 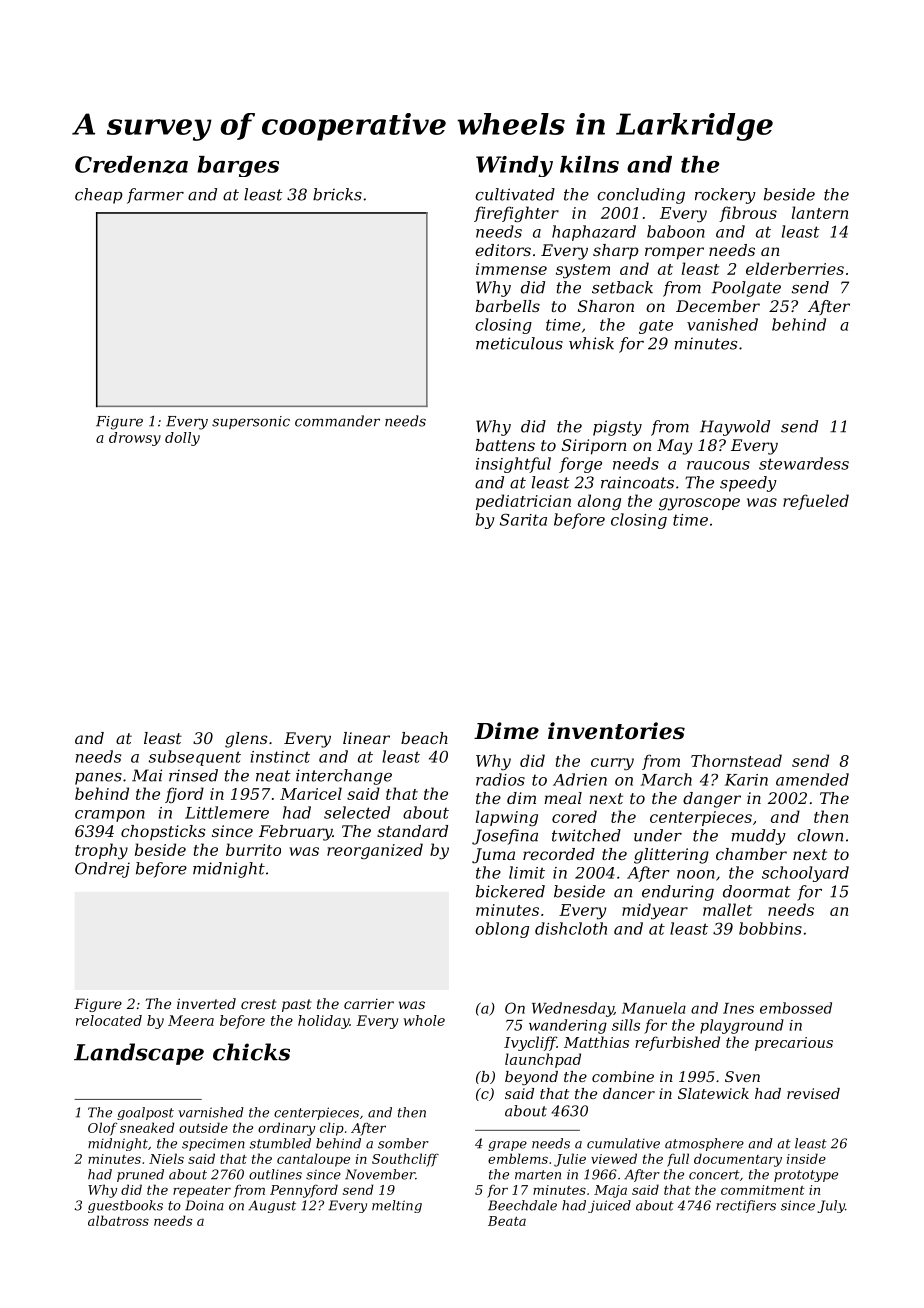 I want to click on vanished, so click(x=722, y=324).
